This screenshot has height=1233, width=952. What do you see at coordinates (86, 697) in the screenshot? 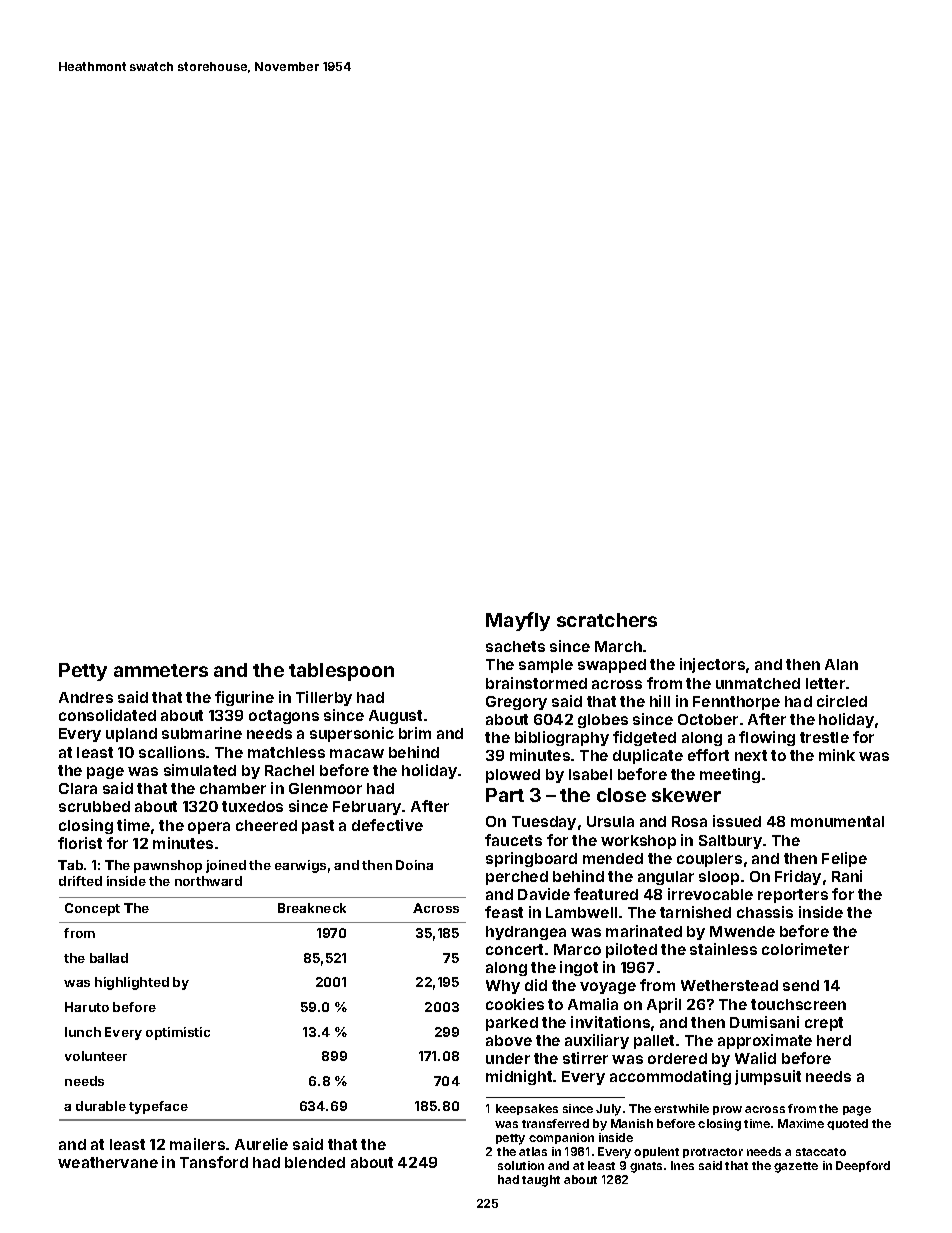
I see `Andres` at bounding box center [86, 697].
